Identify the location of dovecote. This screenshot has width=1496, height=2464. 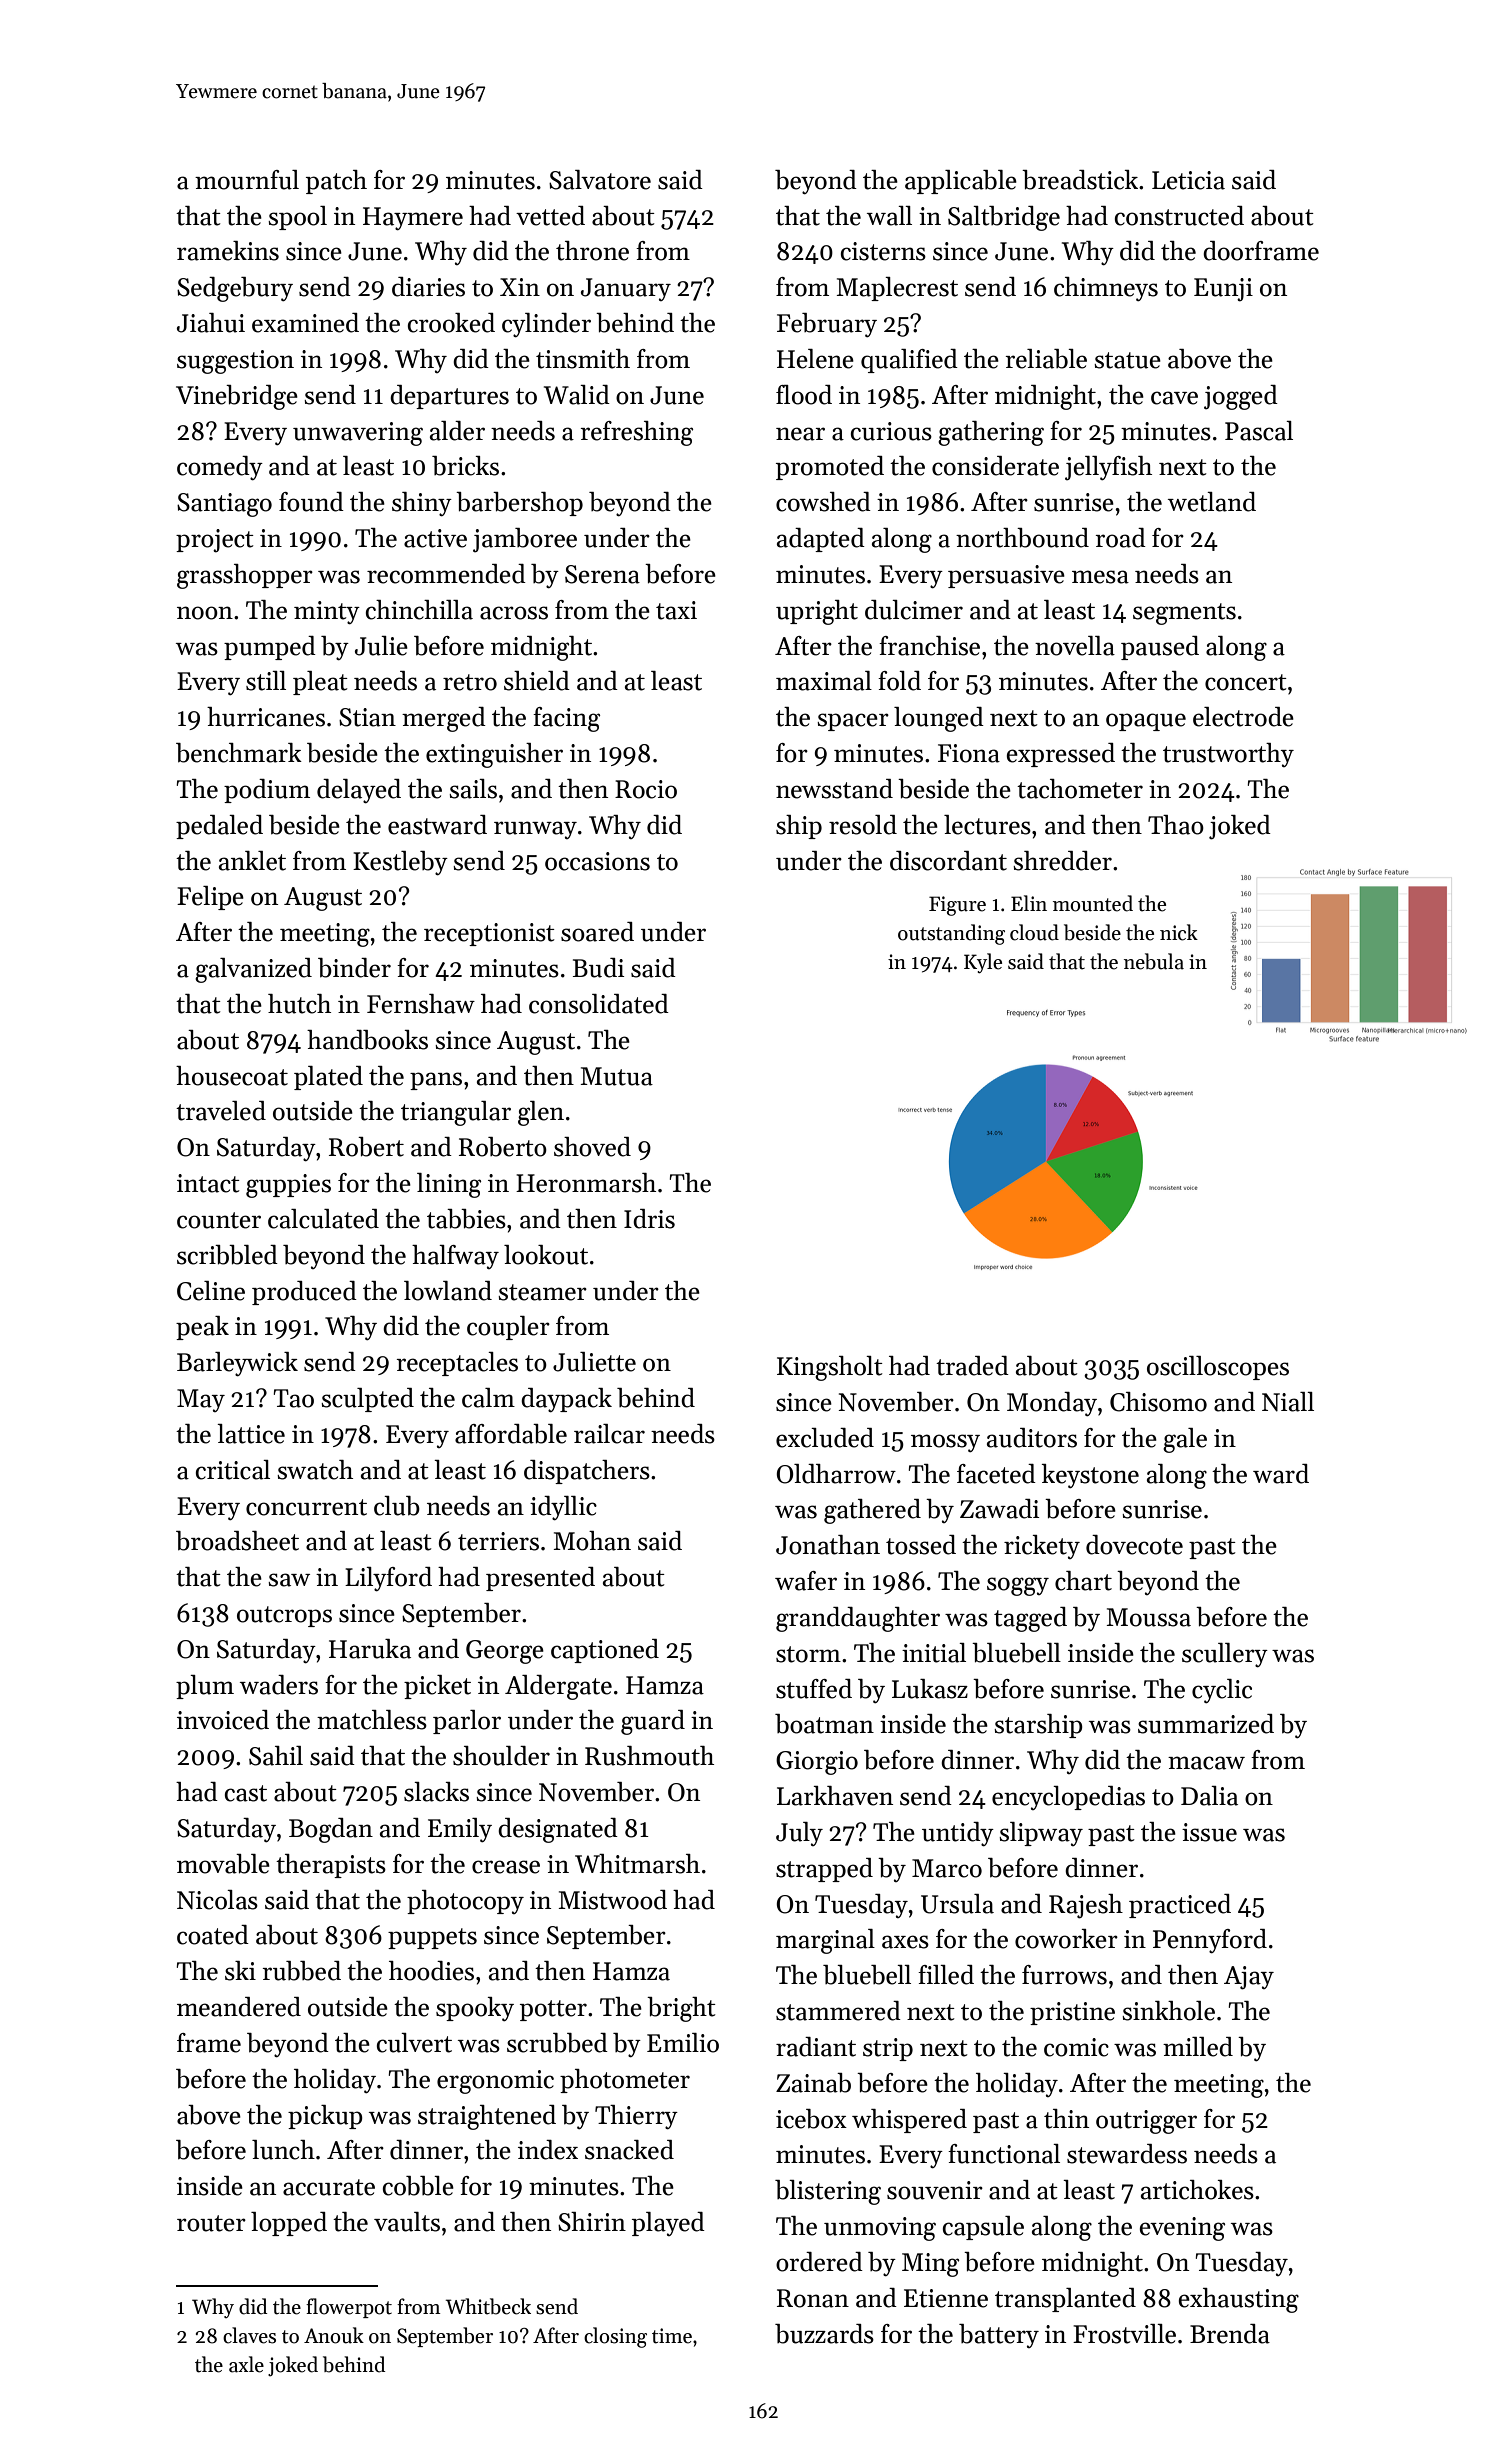
(1134, 1545).
